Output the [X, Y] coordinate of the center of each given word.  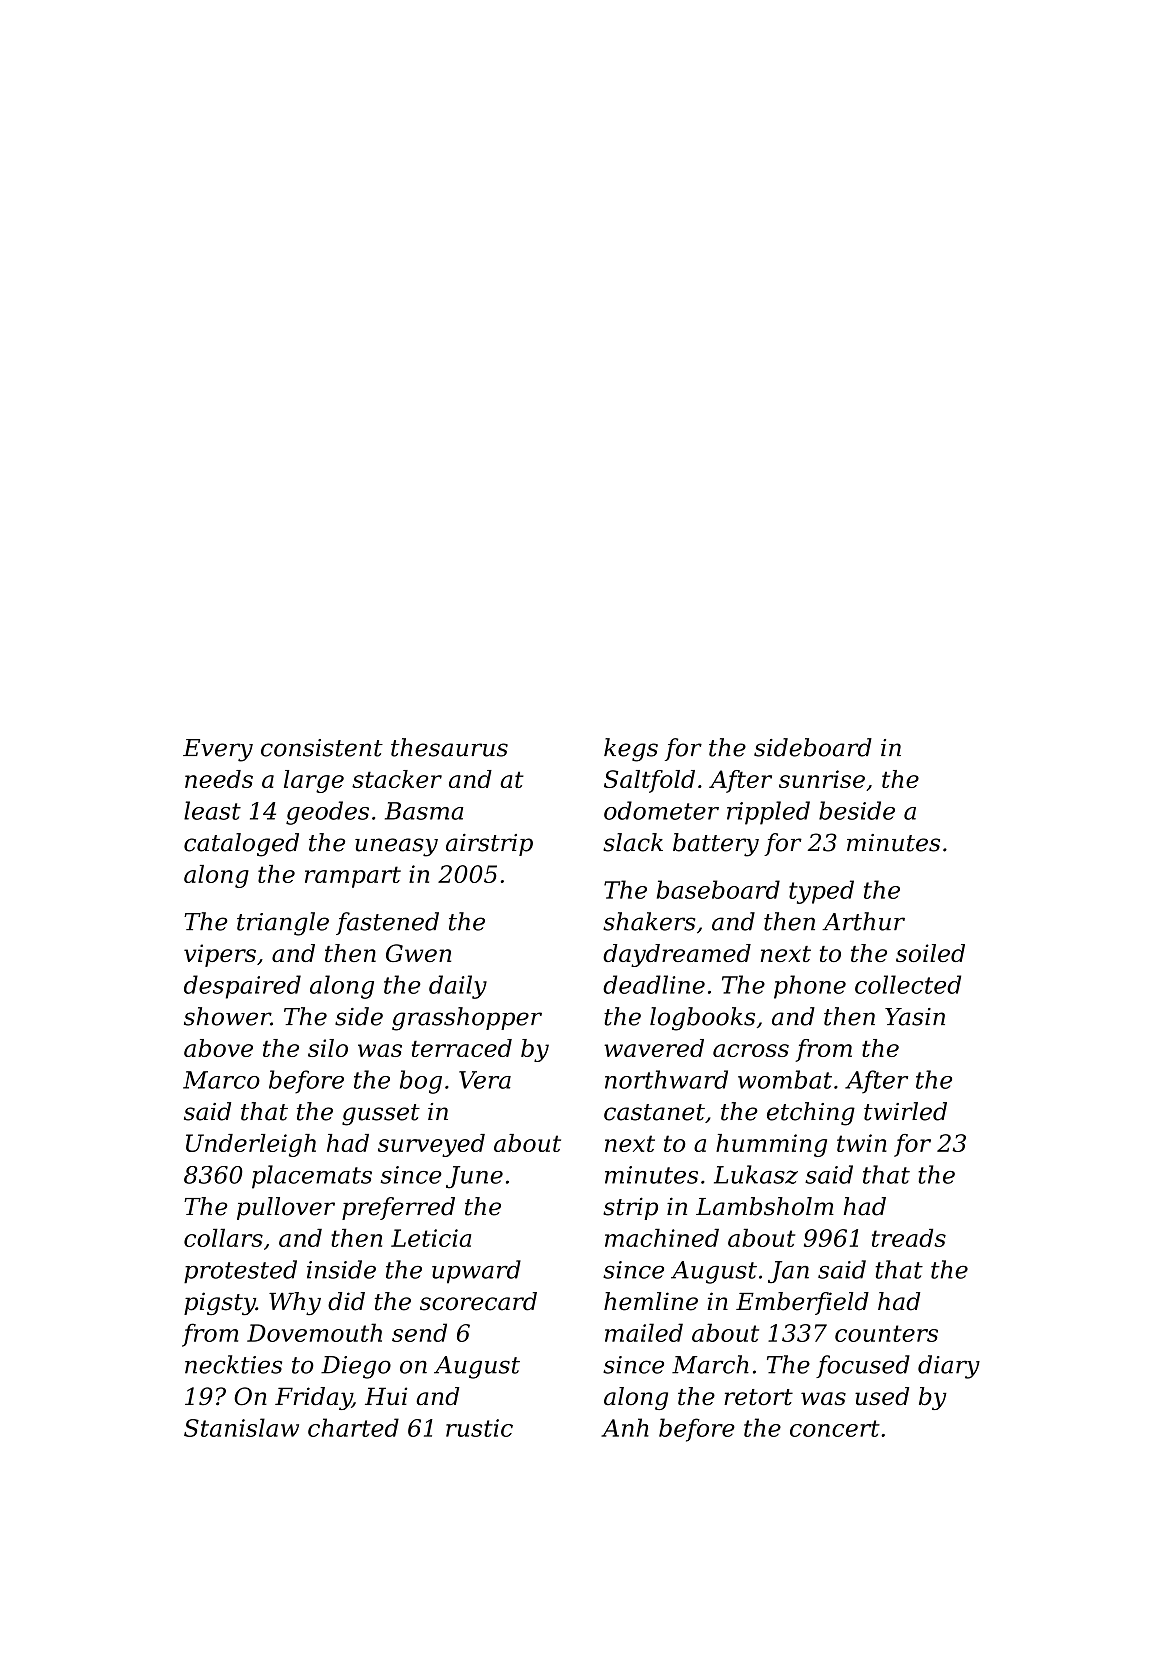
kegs [631, 750]
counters [886, 1333]
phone [810, 987]
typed [821, 892]
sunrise [822, 779]
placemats [312, 1177]
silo [328, 1048]
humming [771, 1145]
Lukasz [756, 1174]
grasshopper [467, 1019]
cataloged [241, 845]
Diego [356, 1367]
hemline [651, 1301]
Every [218, 750]
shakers [649, 921]
